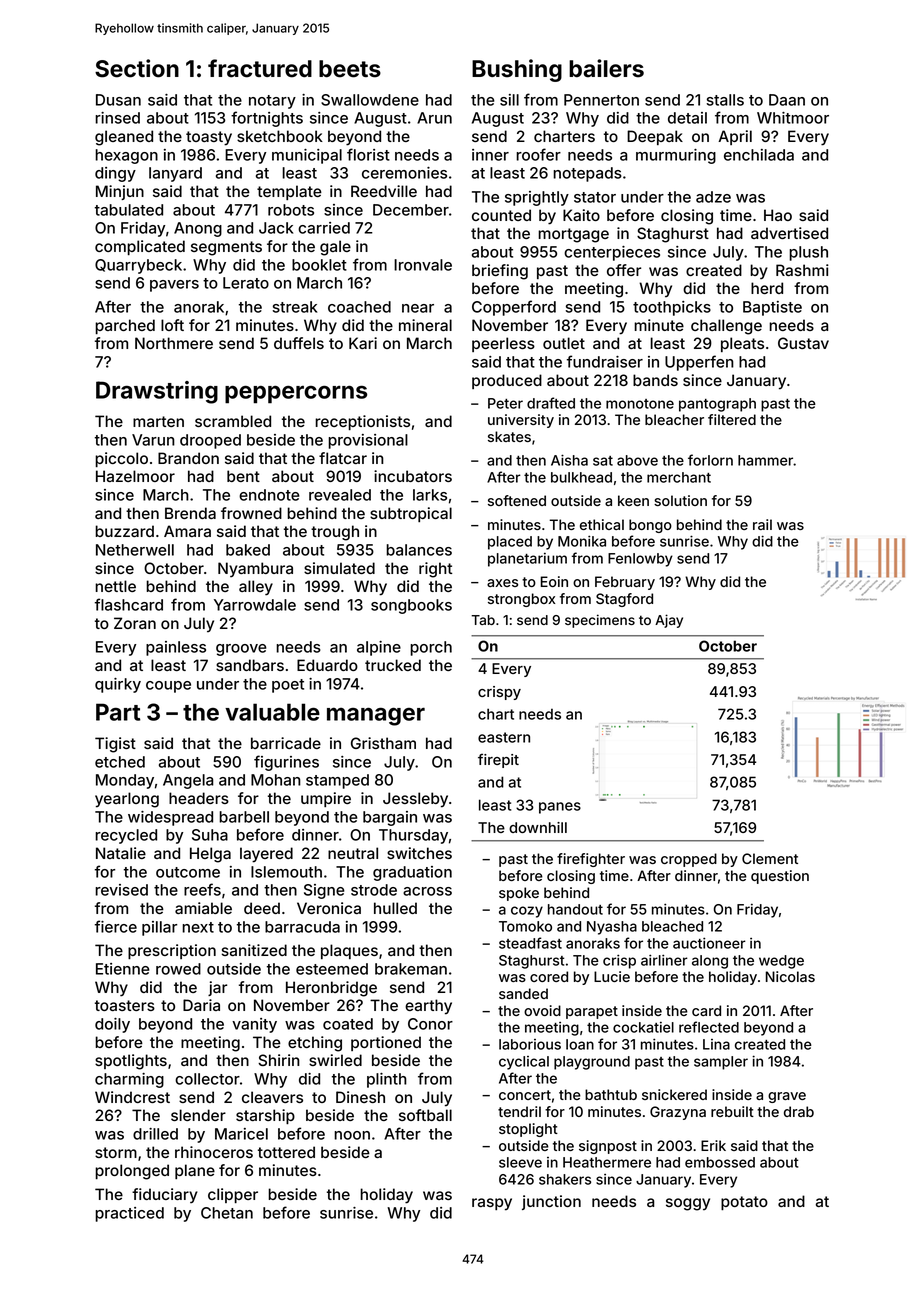 The height and width of the document is (1308, 924). What do you see at coordinates (116, 926) in the document?
I see `fierce` at bounding box center [116, 926].
